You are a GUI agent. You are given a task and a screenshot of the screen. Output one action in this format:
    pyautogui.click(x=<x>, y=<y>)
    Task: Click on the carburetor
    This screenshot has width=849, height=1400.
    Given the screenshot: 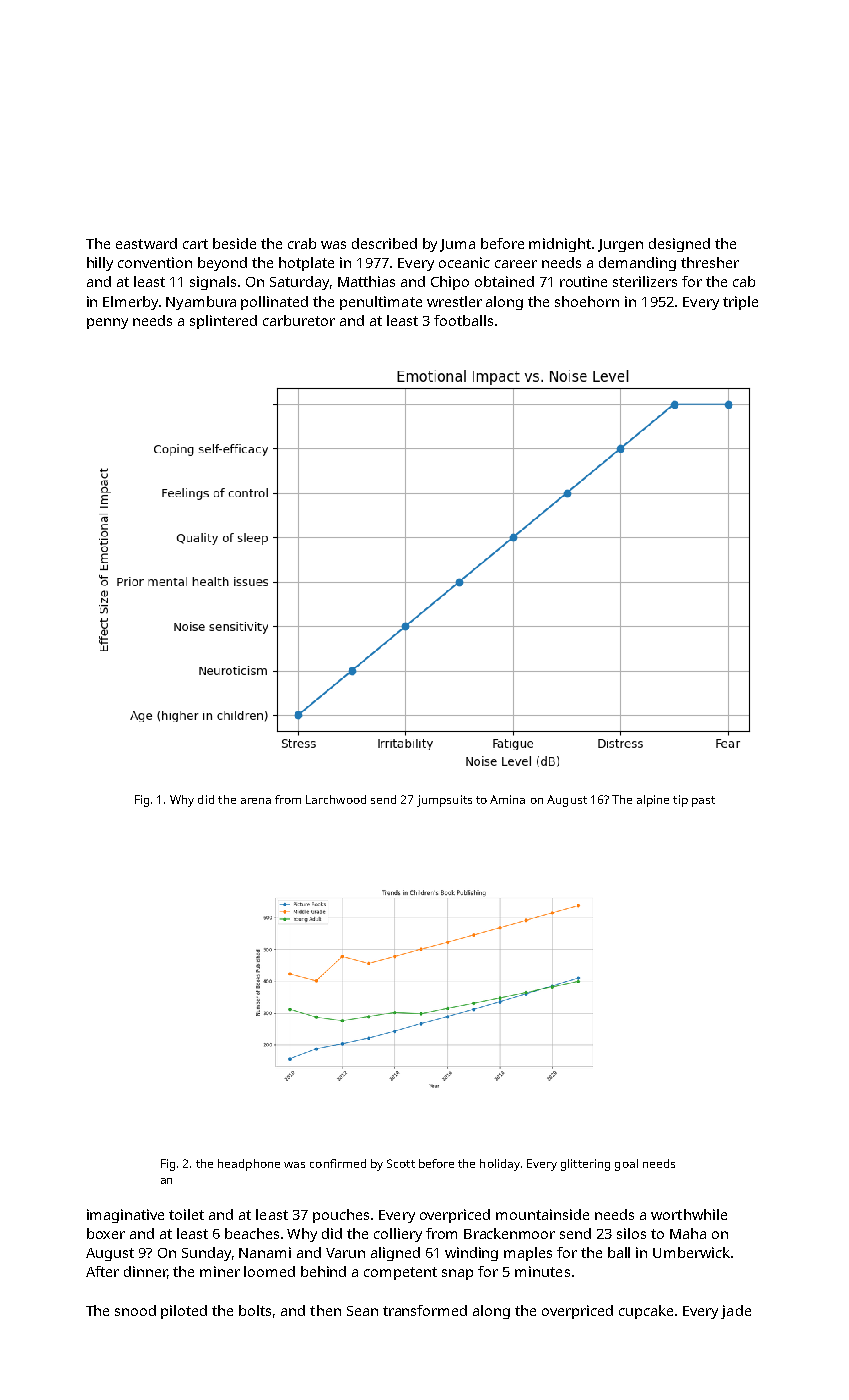 What is the action you would take?
    pyautogui.click(x=299, y=320)
